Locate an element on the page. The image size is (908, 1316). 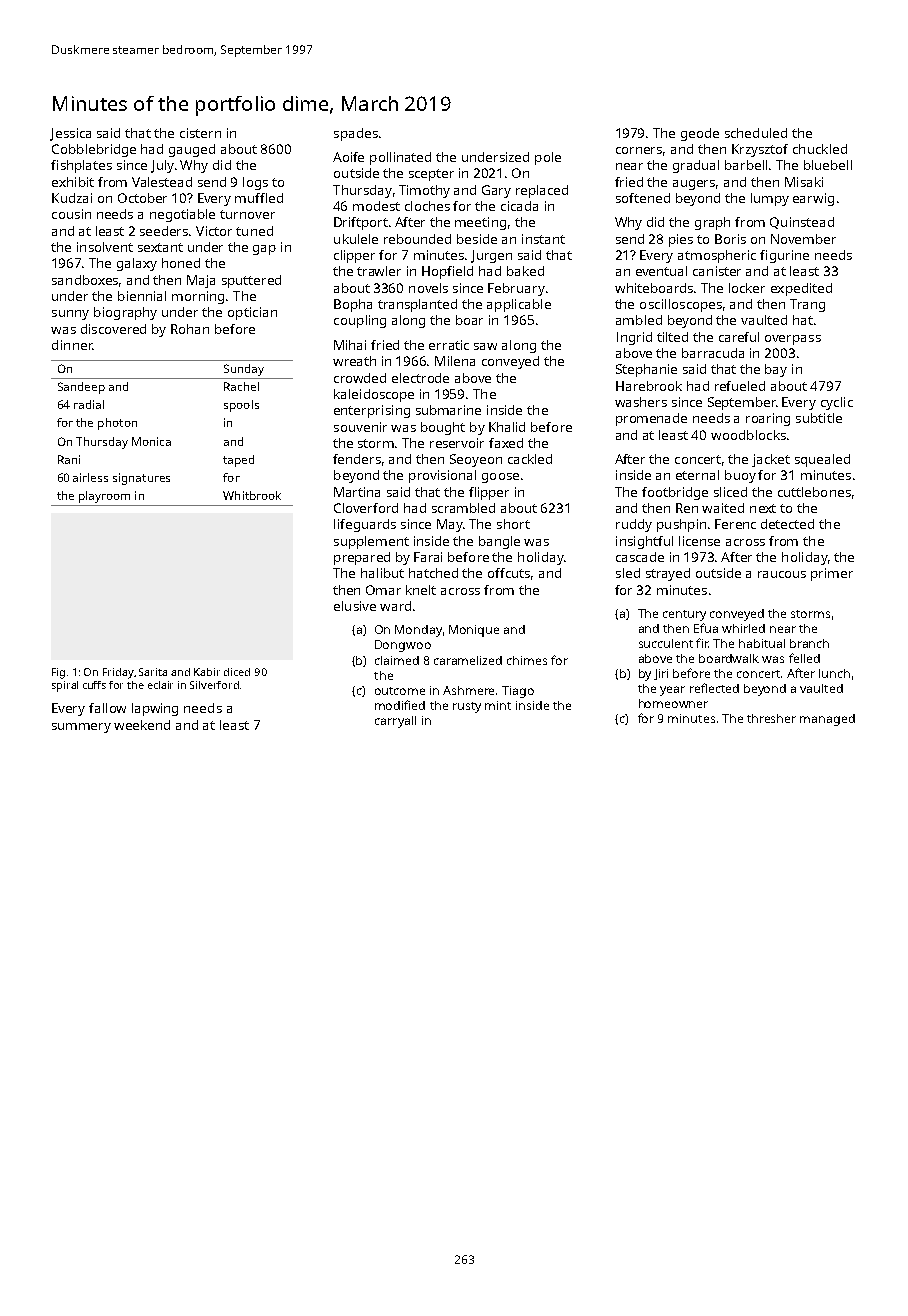
scepter is located at coordinates (431, 175).
